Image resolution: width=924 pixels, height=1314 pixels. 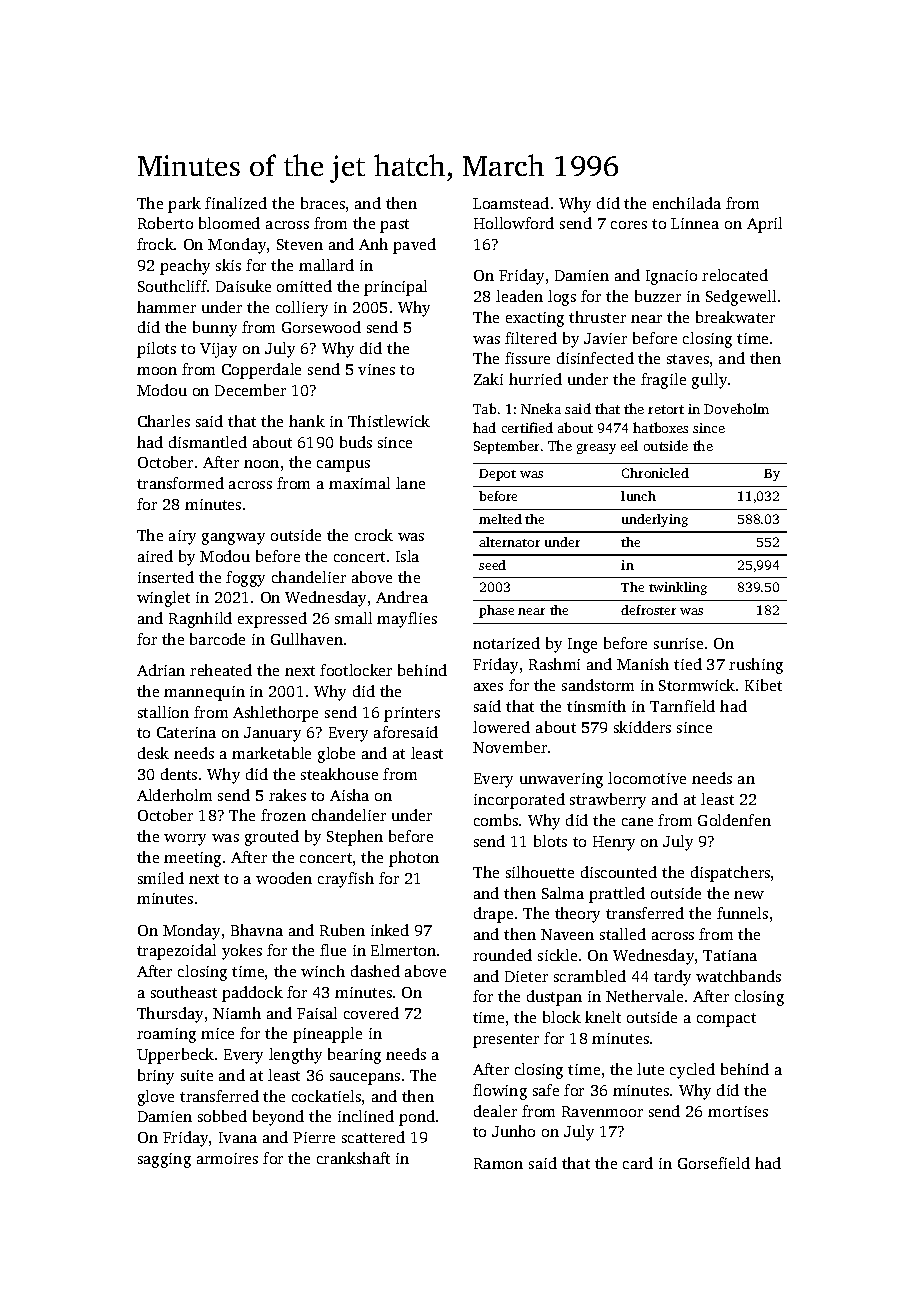 What do you see at coordinates (184, 205) in the screenshot?
I see `park` at bounding box center [184, 205].
